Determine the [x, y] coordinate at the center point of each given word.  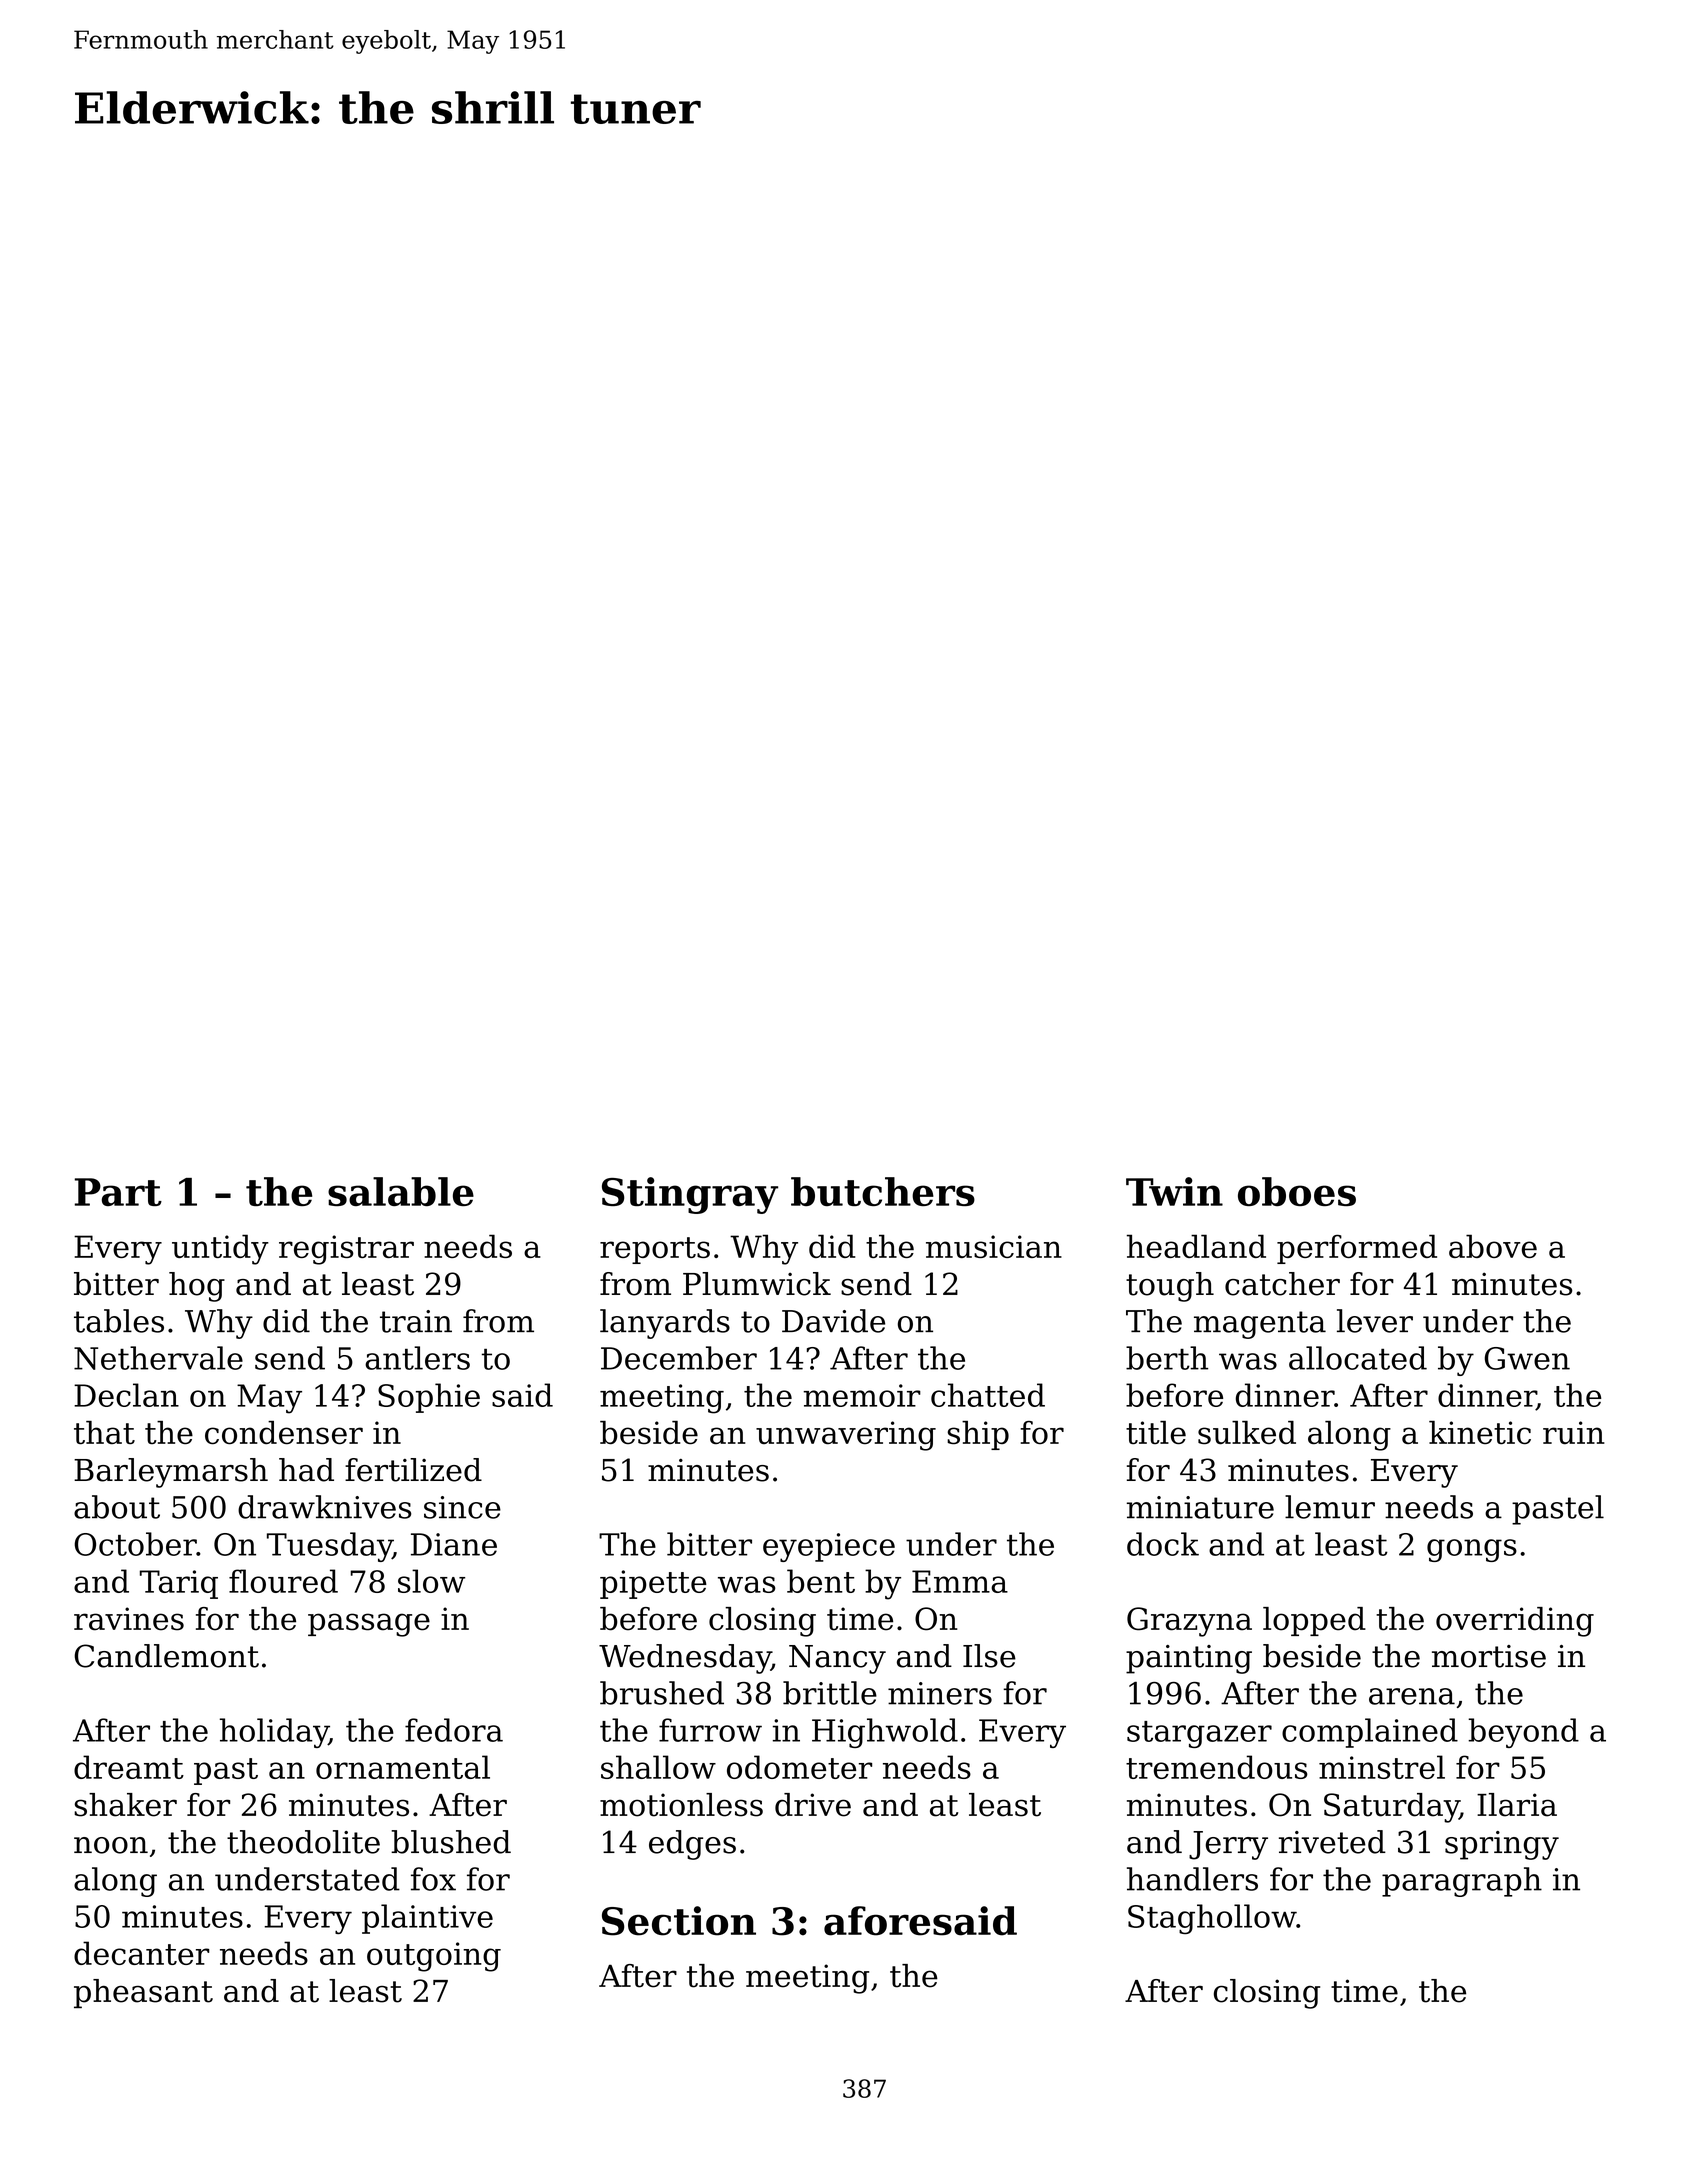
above [1493, 1246]
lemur [1330, 1507]
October [135, 1544]
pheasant [143, 1993]
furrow [710, 1730]
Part [118, 1192]
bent [821, 1581]
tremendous [1217, 1767]
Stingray [690, 1195]
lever [1375, 1321]
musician [994, 1246]
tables [119, 1321]
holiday [274, 1733]
